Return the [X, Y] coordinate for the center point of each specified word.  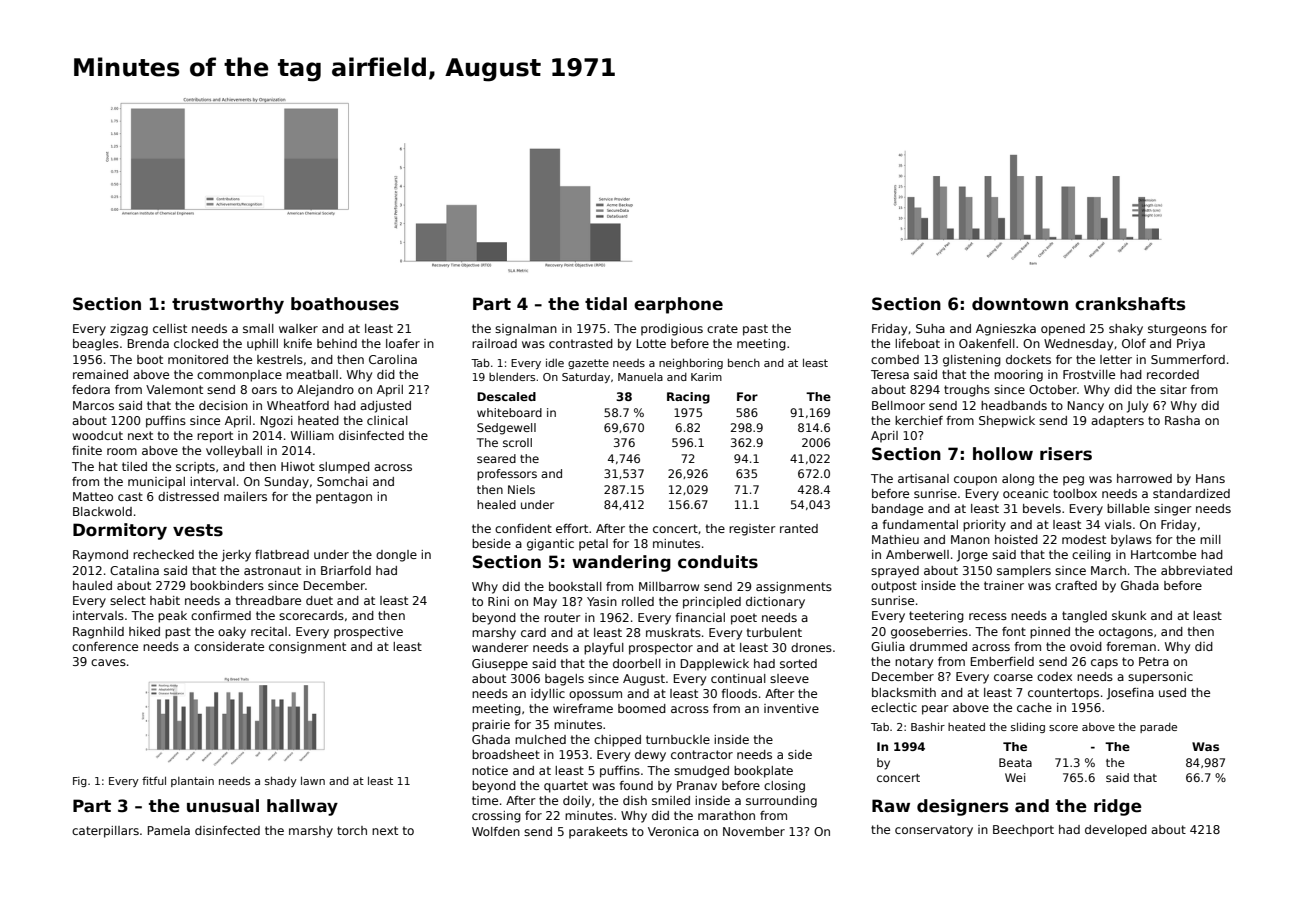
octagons [1126, 633]
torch [352, 830]
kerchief [919, 420]
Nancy [1086, 407]
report [215, 437]
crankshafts [1130, 304]
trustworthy [228, 305]
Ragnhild [98, 633]
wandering [621, 563]
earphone [678, 305]
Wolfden [496, 831]
